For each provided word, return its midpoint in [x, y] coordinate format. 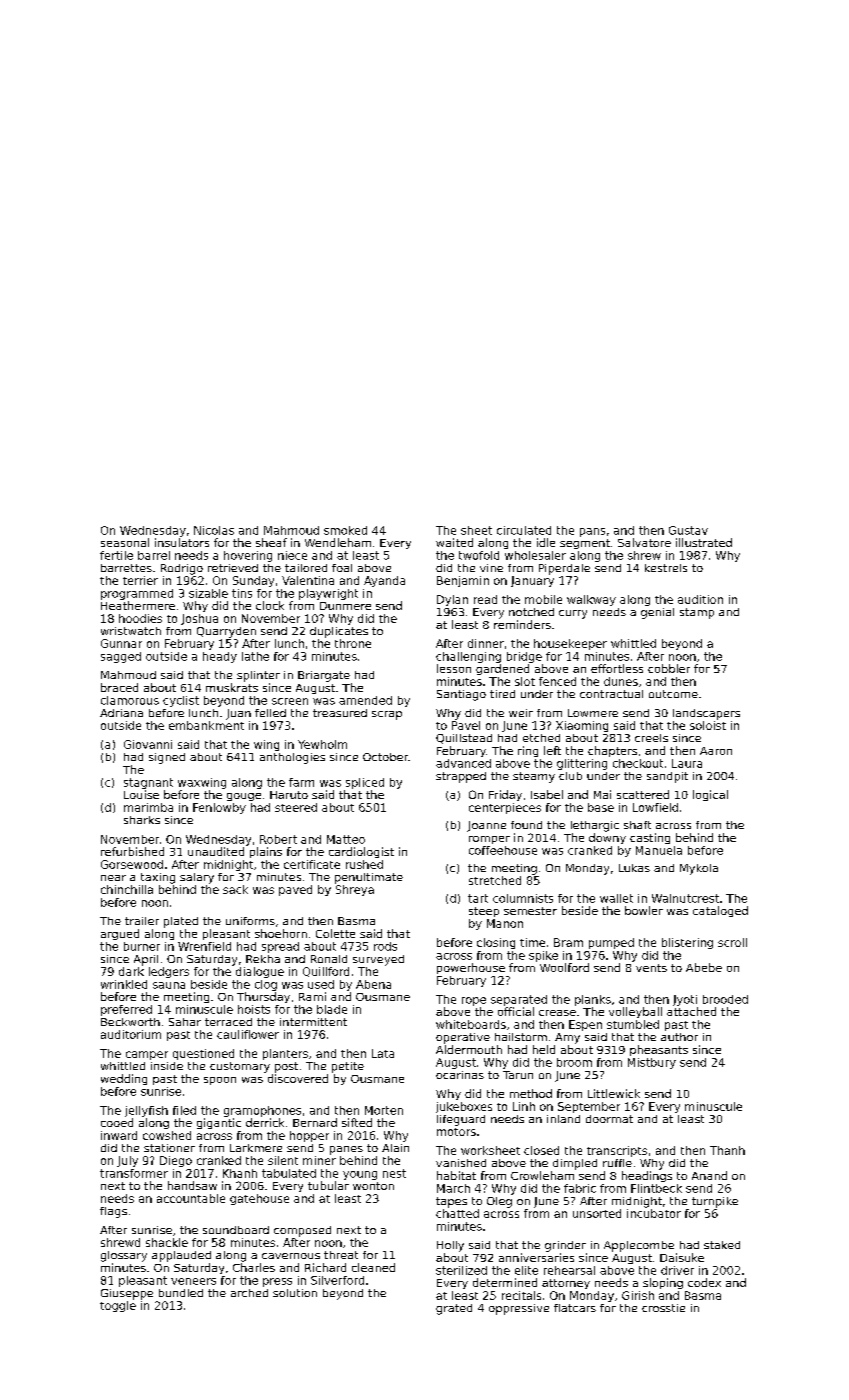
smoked [345, 530]
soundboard [236, 1230]
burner [142, 946]
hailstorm [521, 1037]
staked [722, 1245]
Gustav [688, 530]
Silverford [337, 1280]
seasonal [125, 542]
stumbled [633, 1024]
